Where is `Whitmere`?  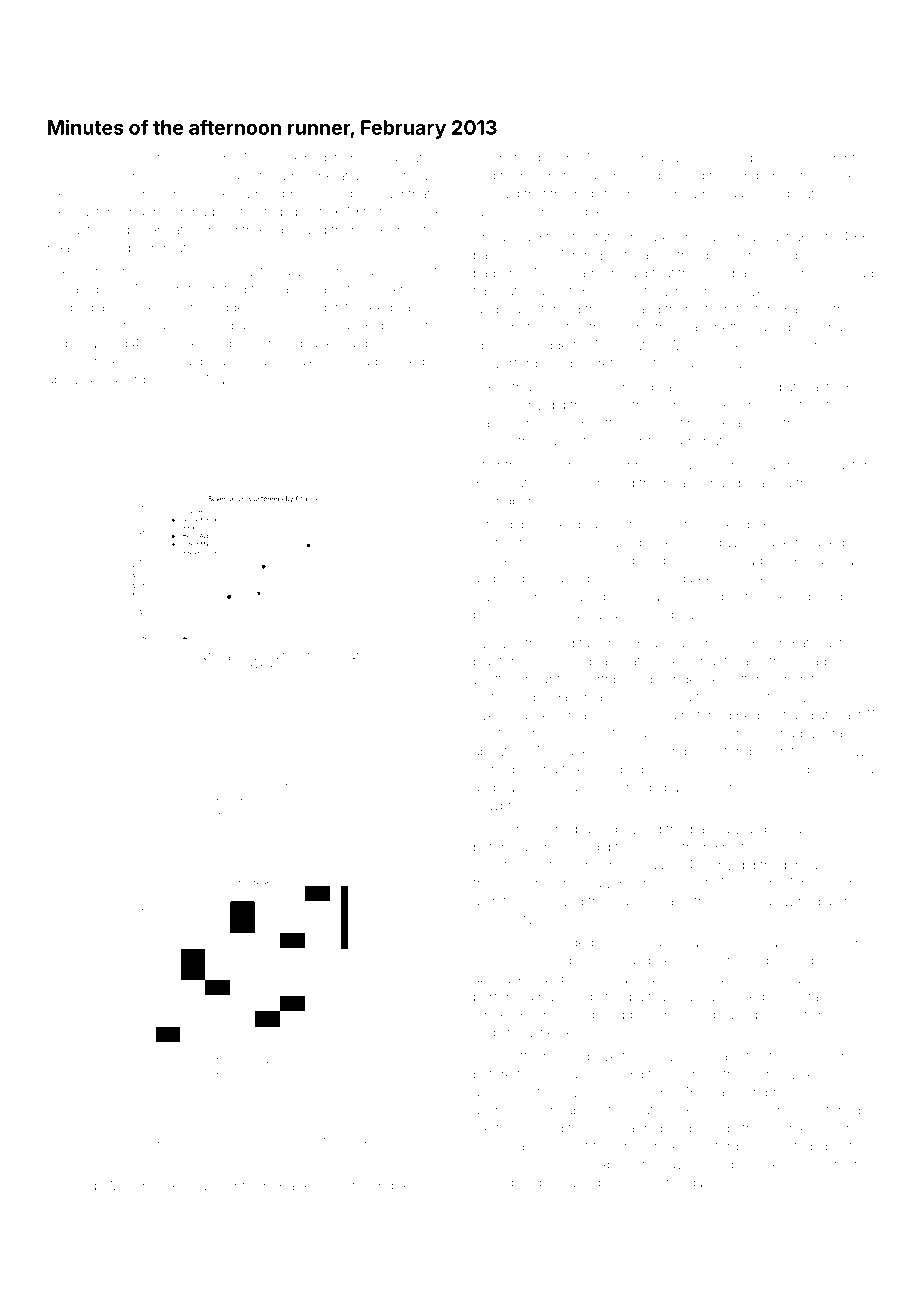
Whitmere is located at coordinates (147, 830).
